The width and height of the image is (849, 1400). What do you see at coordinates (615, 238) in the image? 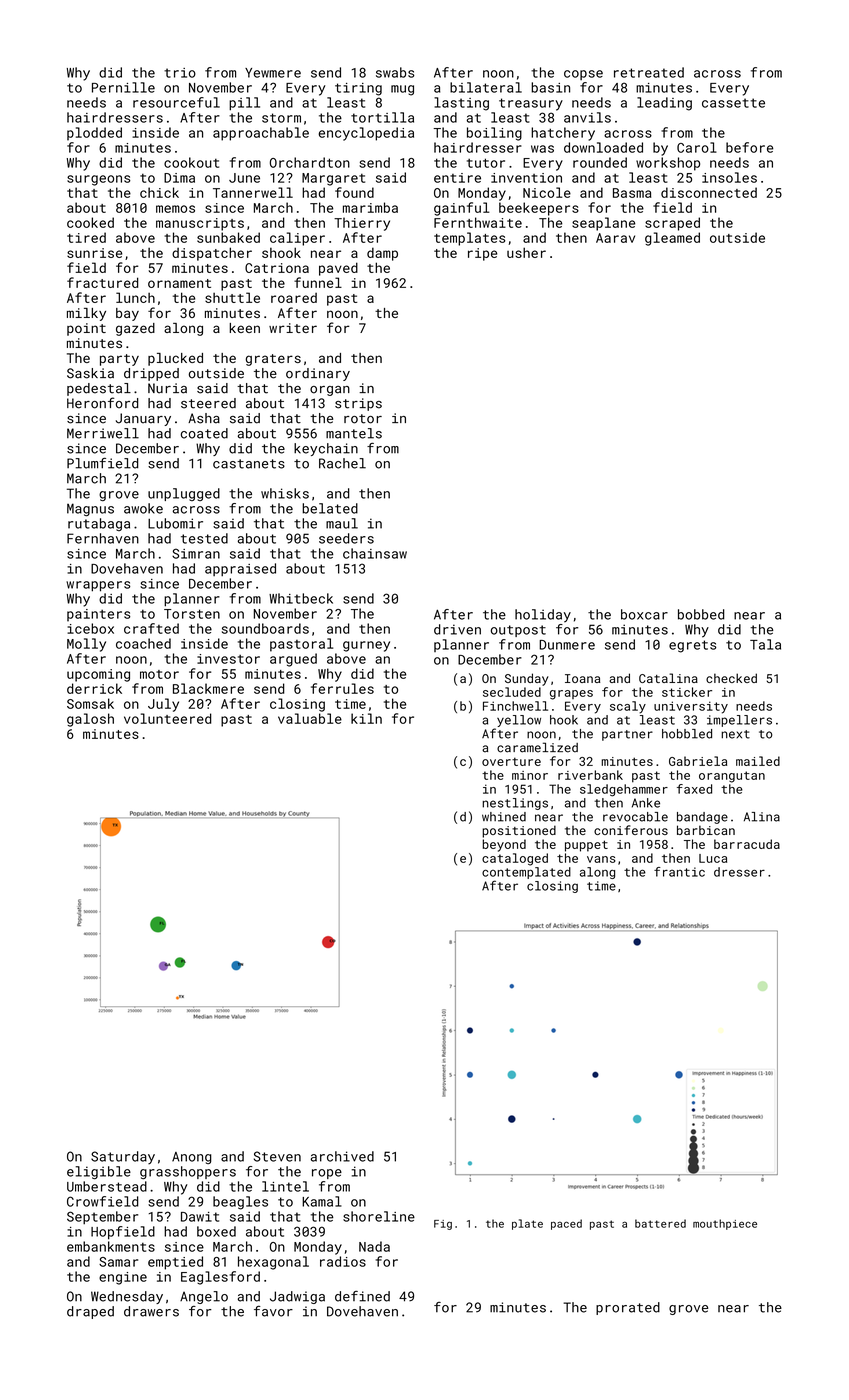
I see `Aarav` at bounding box center [615, 238].
